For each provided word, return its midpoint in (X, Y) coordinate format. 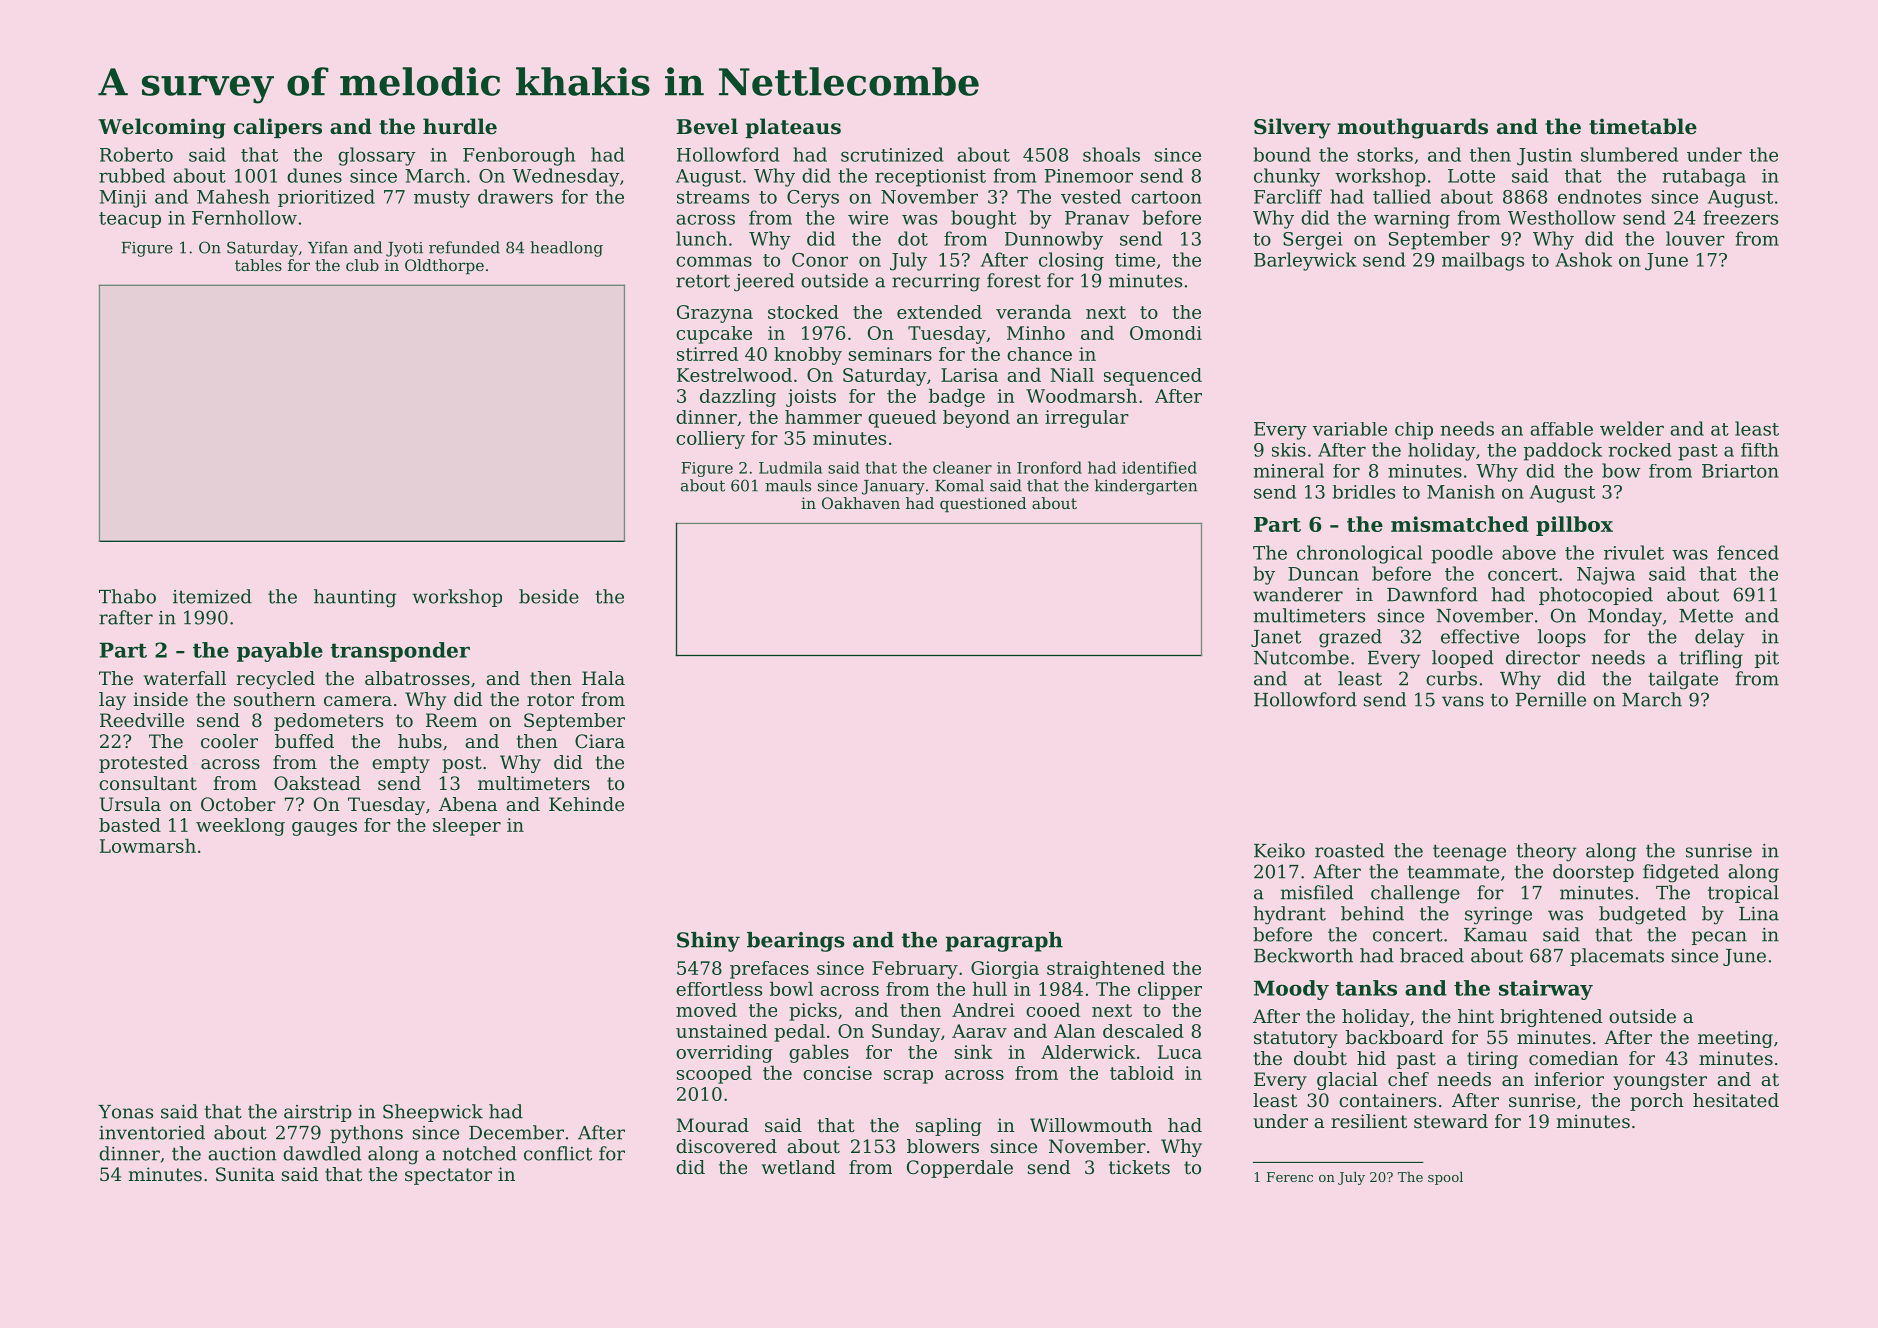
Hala (603, 678)
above (1529, 552)
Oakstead (317, 783)
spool (1445, 1178)
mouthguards (1412, 128)
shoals (1111, 154)
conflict (558, 1153)
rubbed (132, 175)
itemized (212, 596)
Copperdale (960, 1169)
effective (1480, 636)
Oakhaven (861, 503)
